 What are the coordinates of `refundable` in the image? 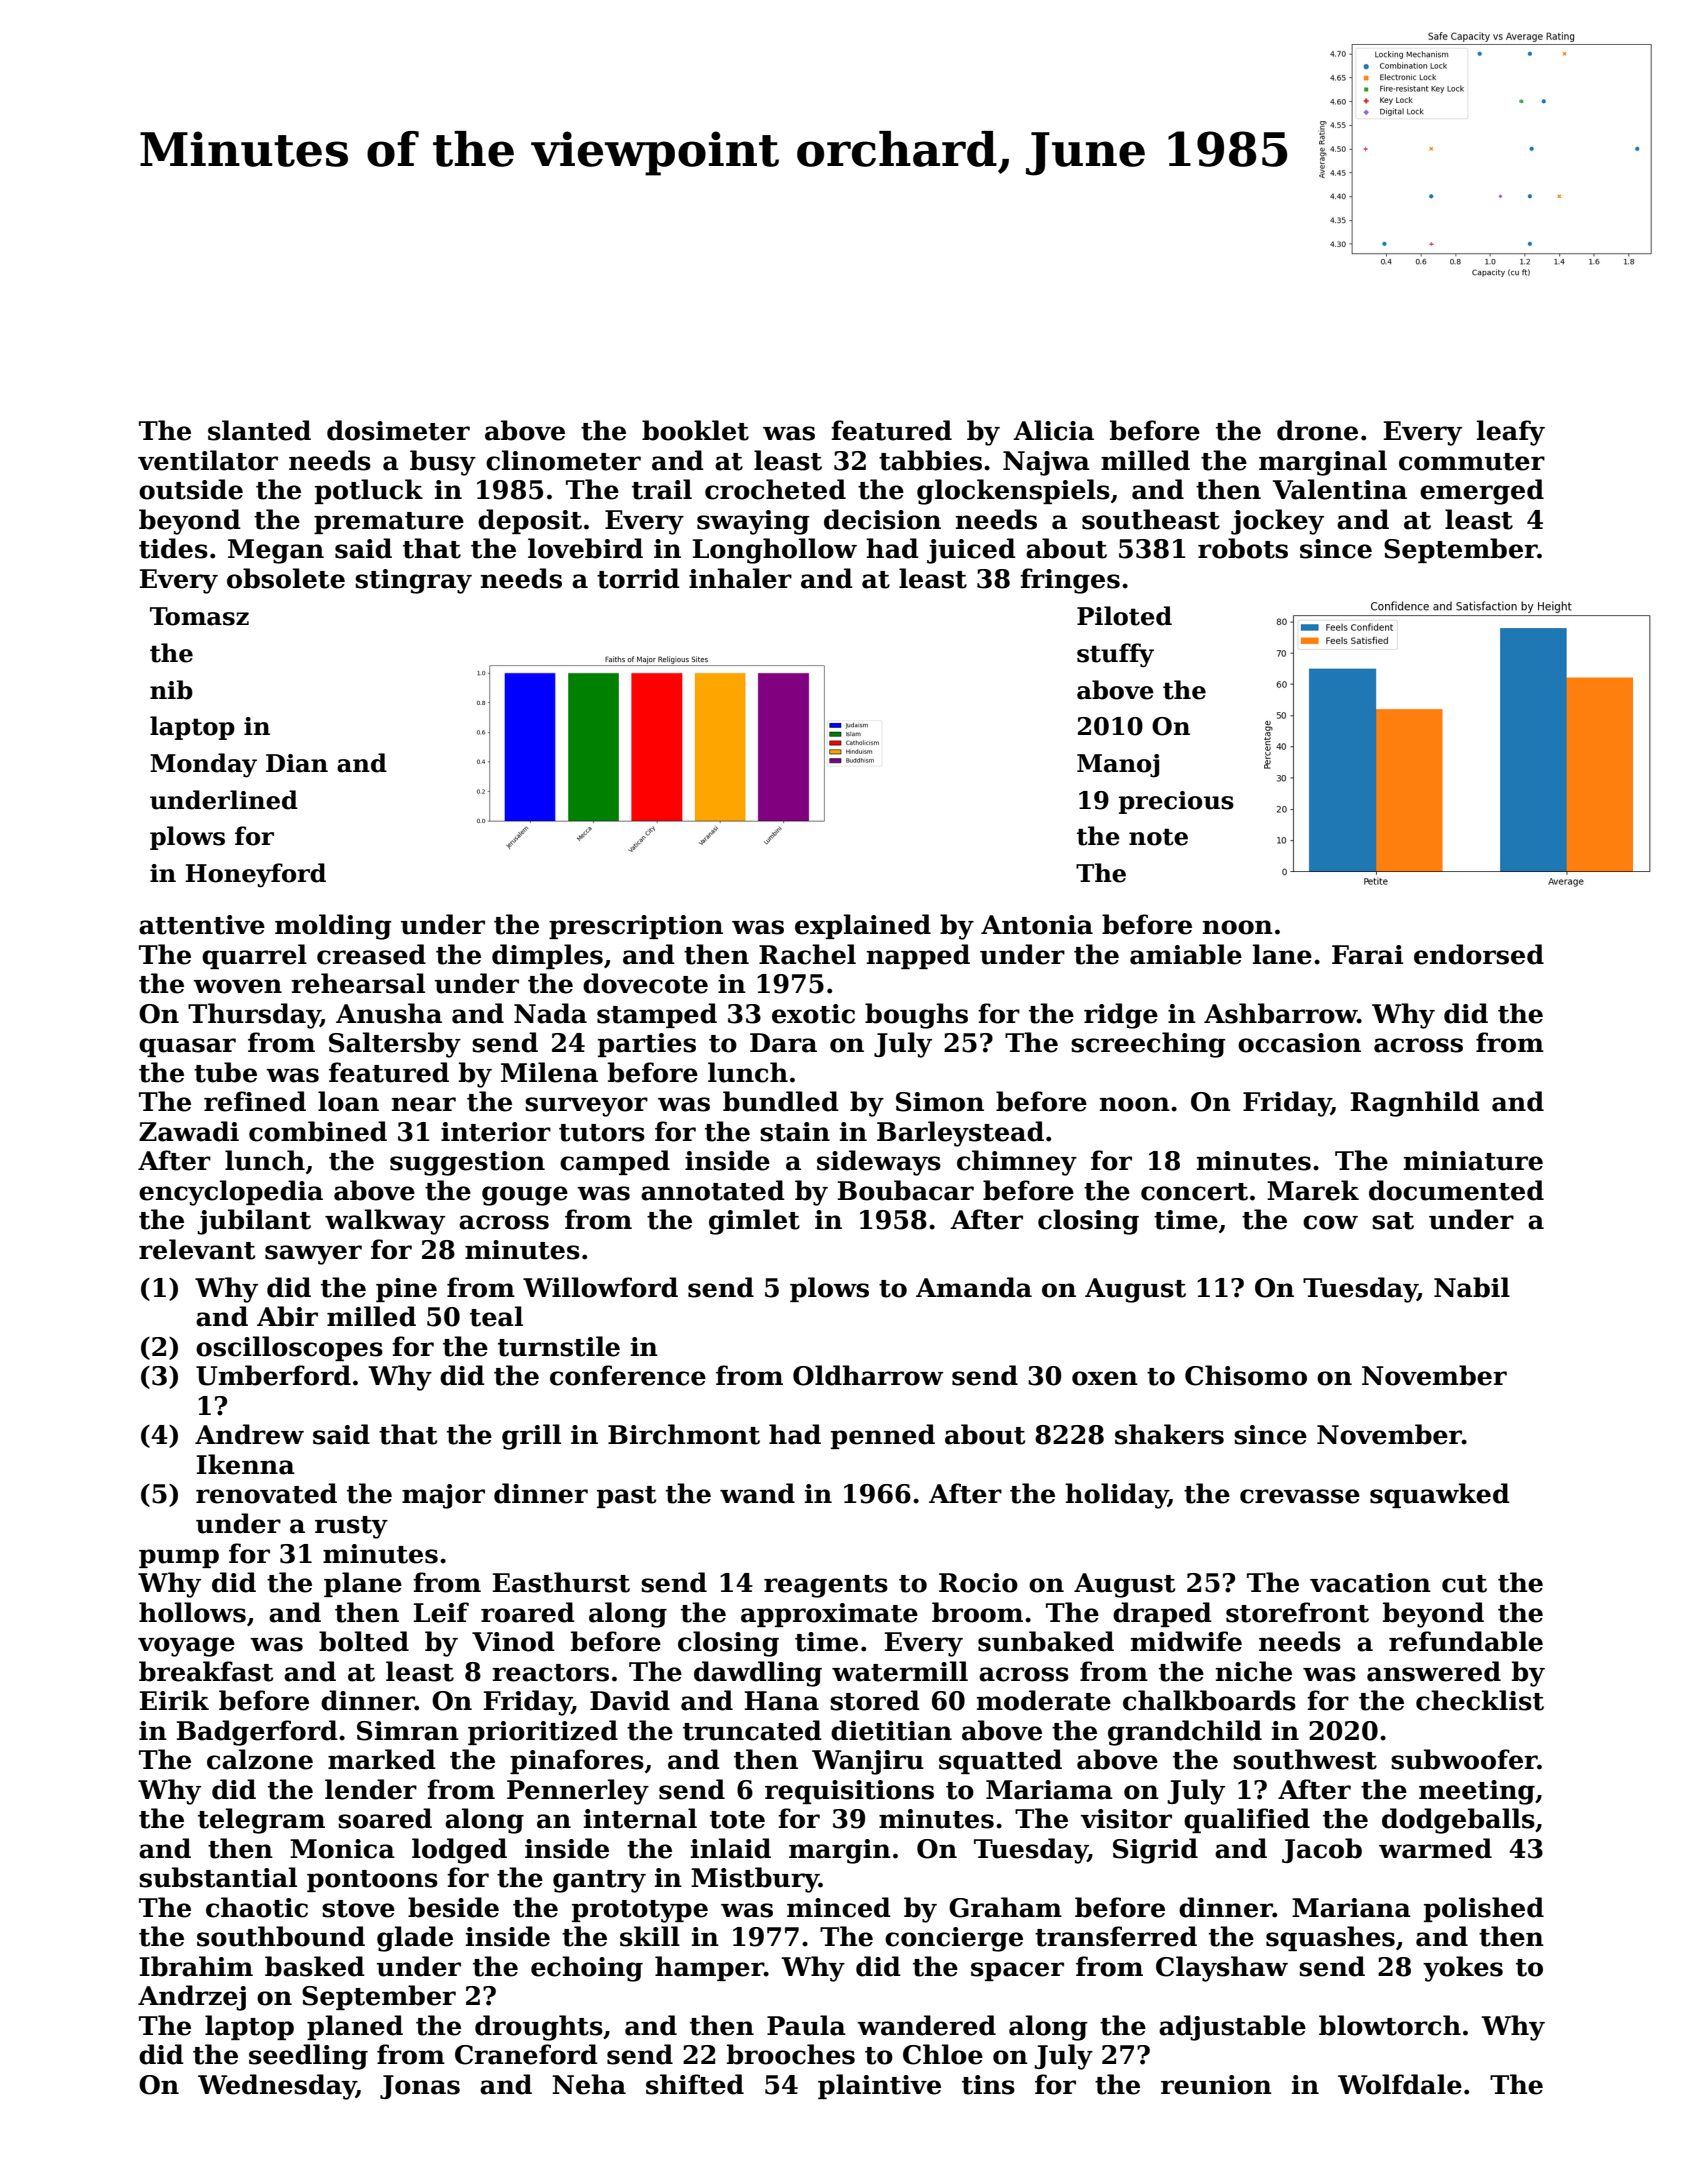 It's located at (1466, 1641).
